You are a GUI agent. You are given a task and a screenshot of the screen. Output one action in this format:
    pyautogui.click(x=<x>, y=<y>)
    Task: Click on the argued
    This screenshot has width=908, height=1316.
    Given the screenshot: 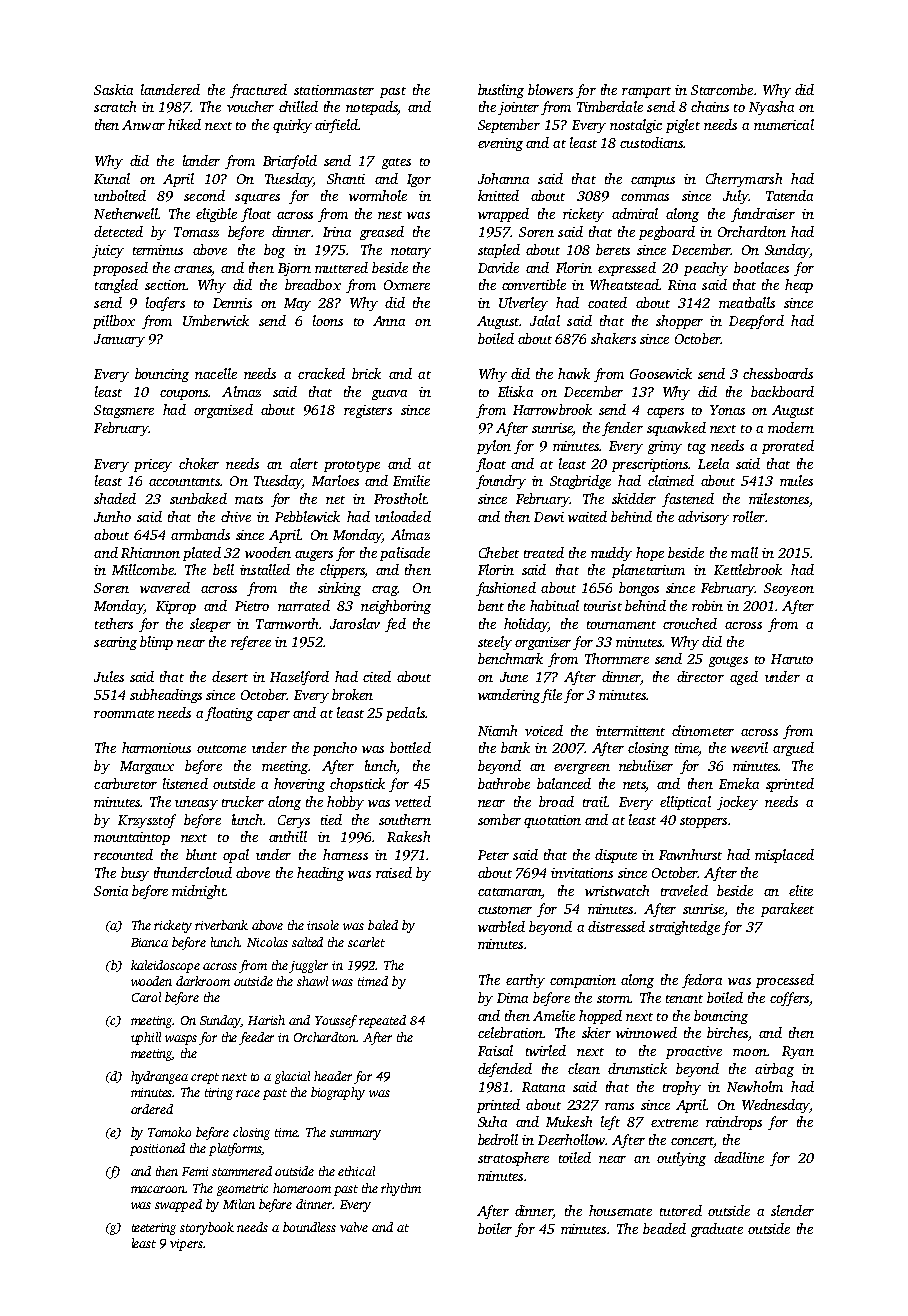 What is the action you would take?
    pyautogui.click(x=793, y=749)
